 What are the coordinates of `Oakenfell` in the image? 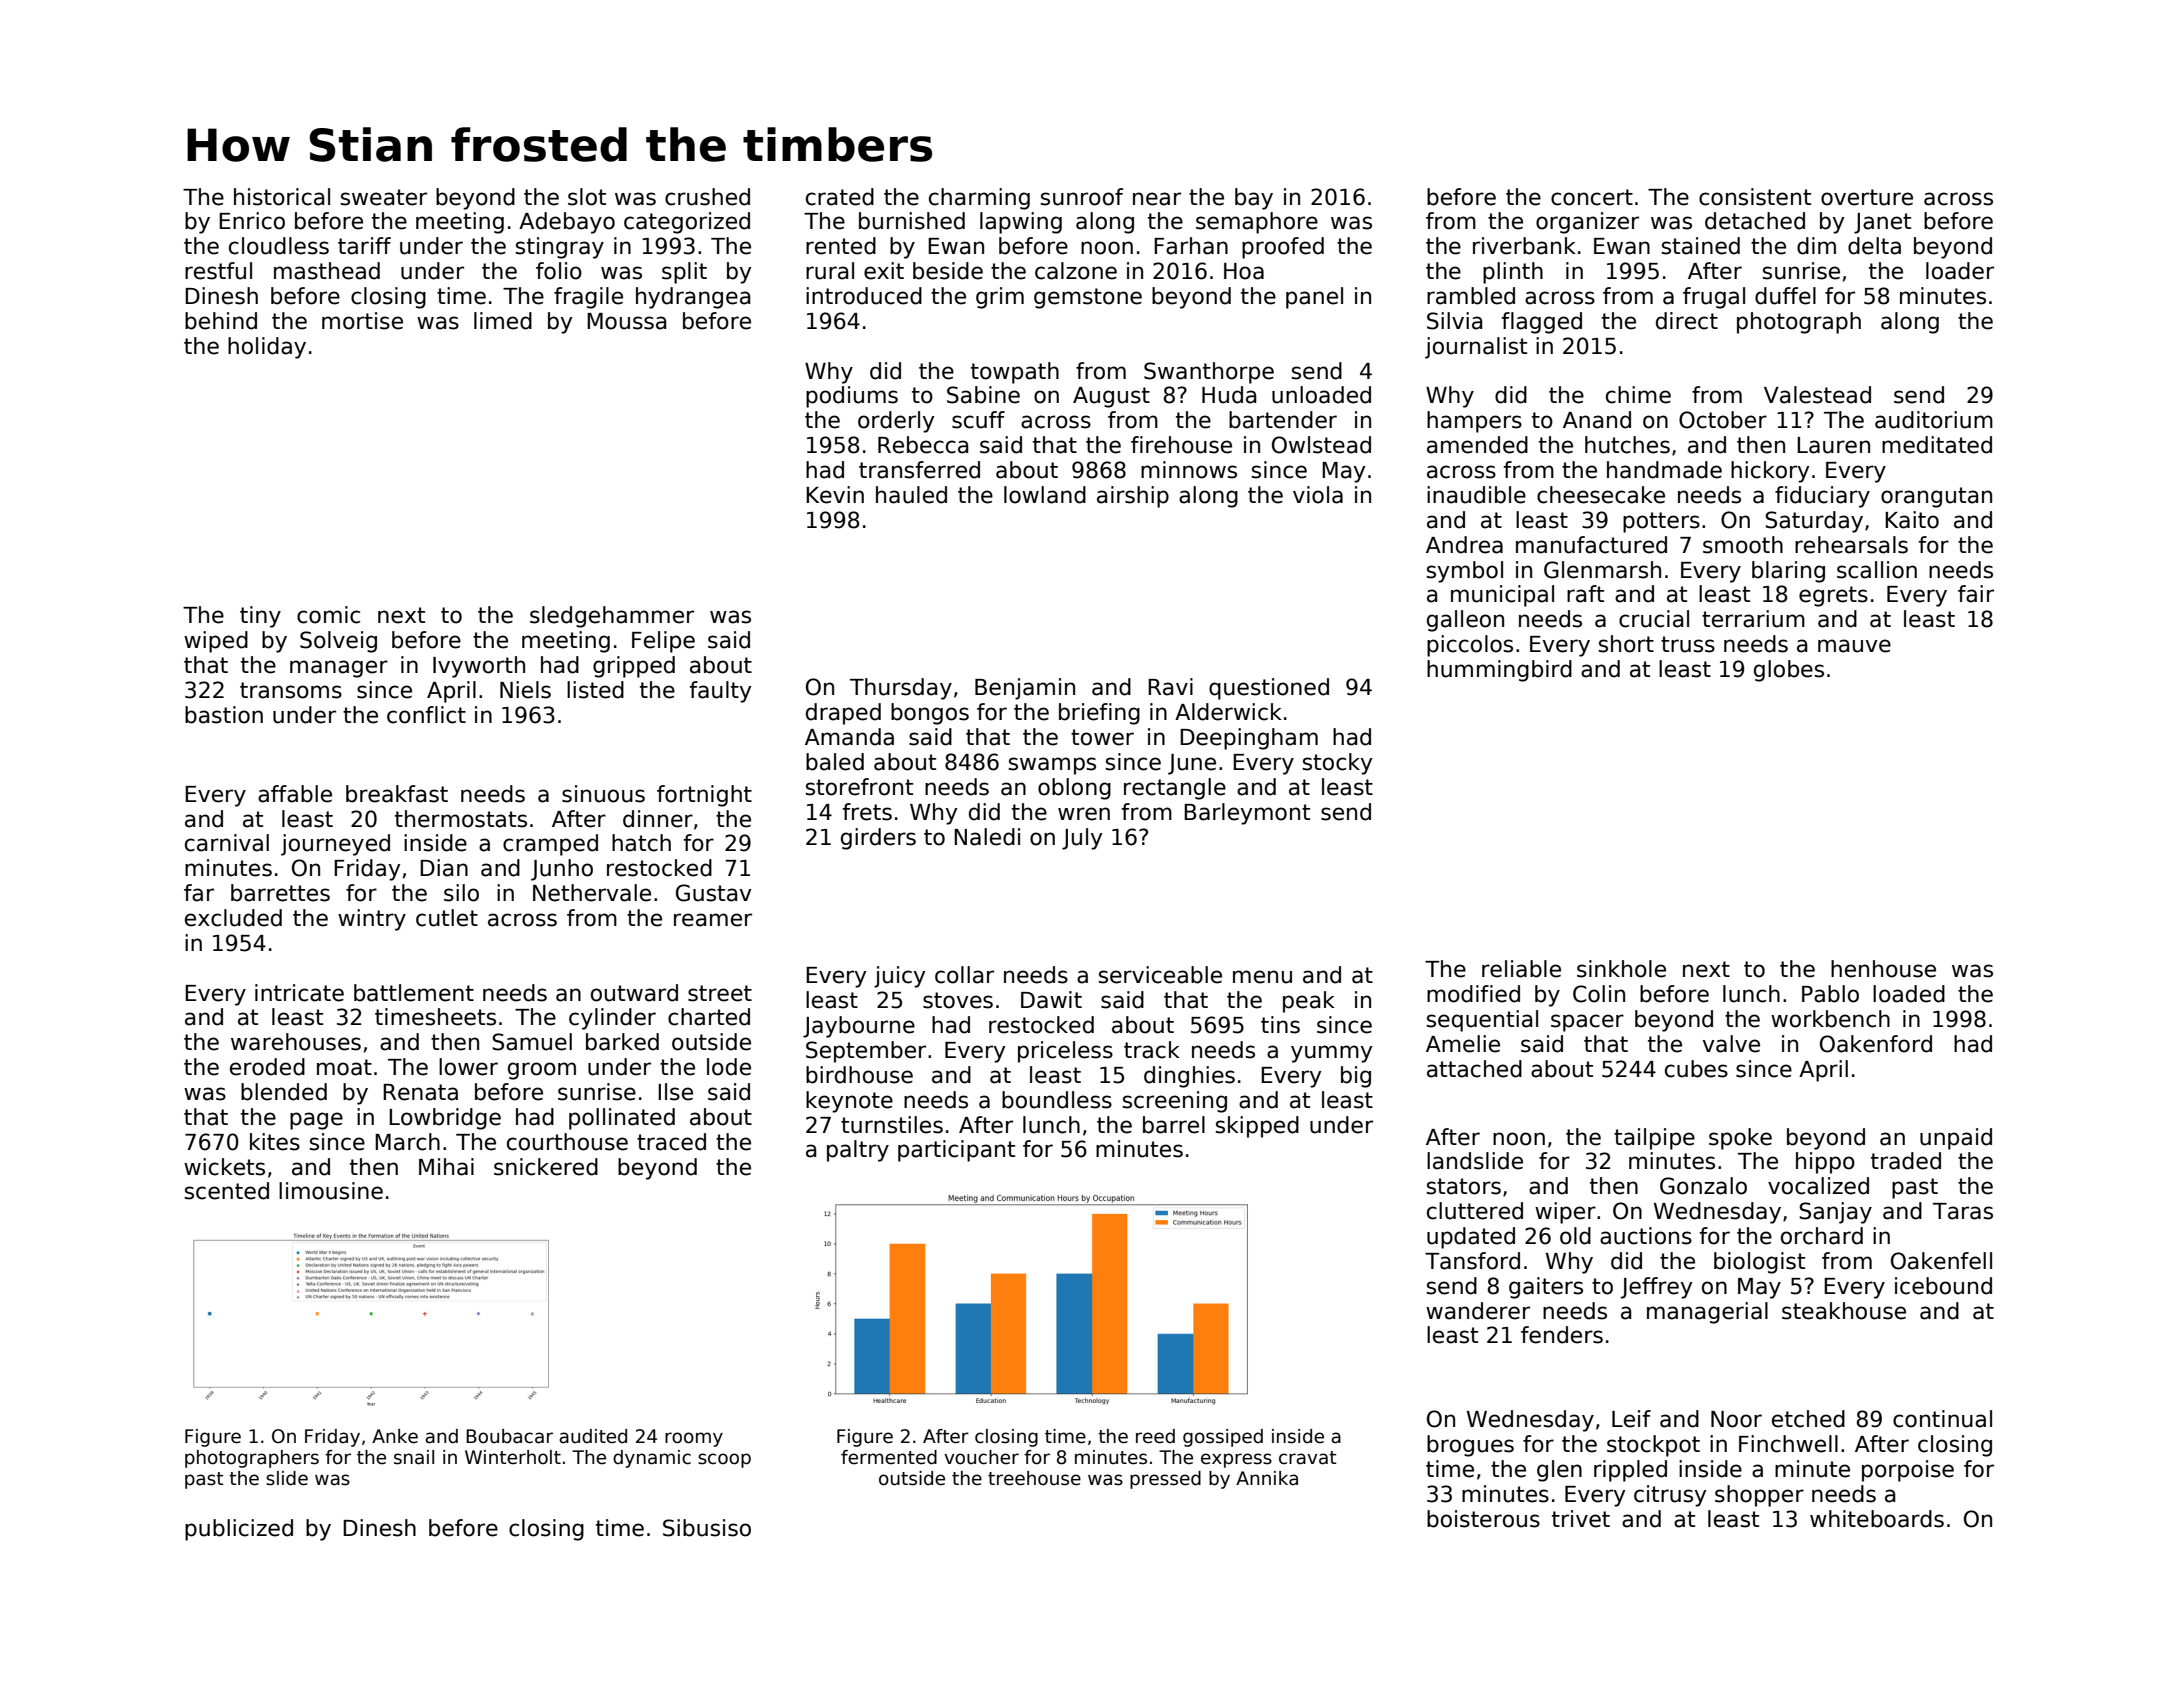 It's located at (1941, 1261).
